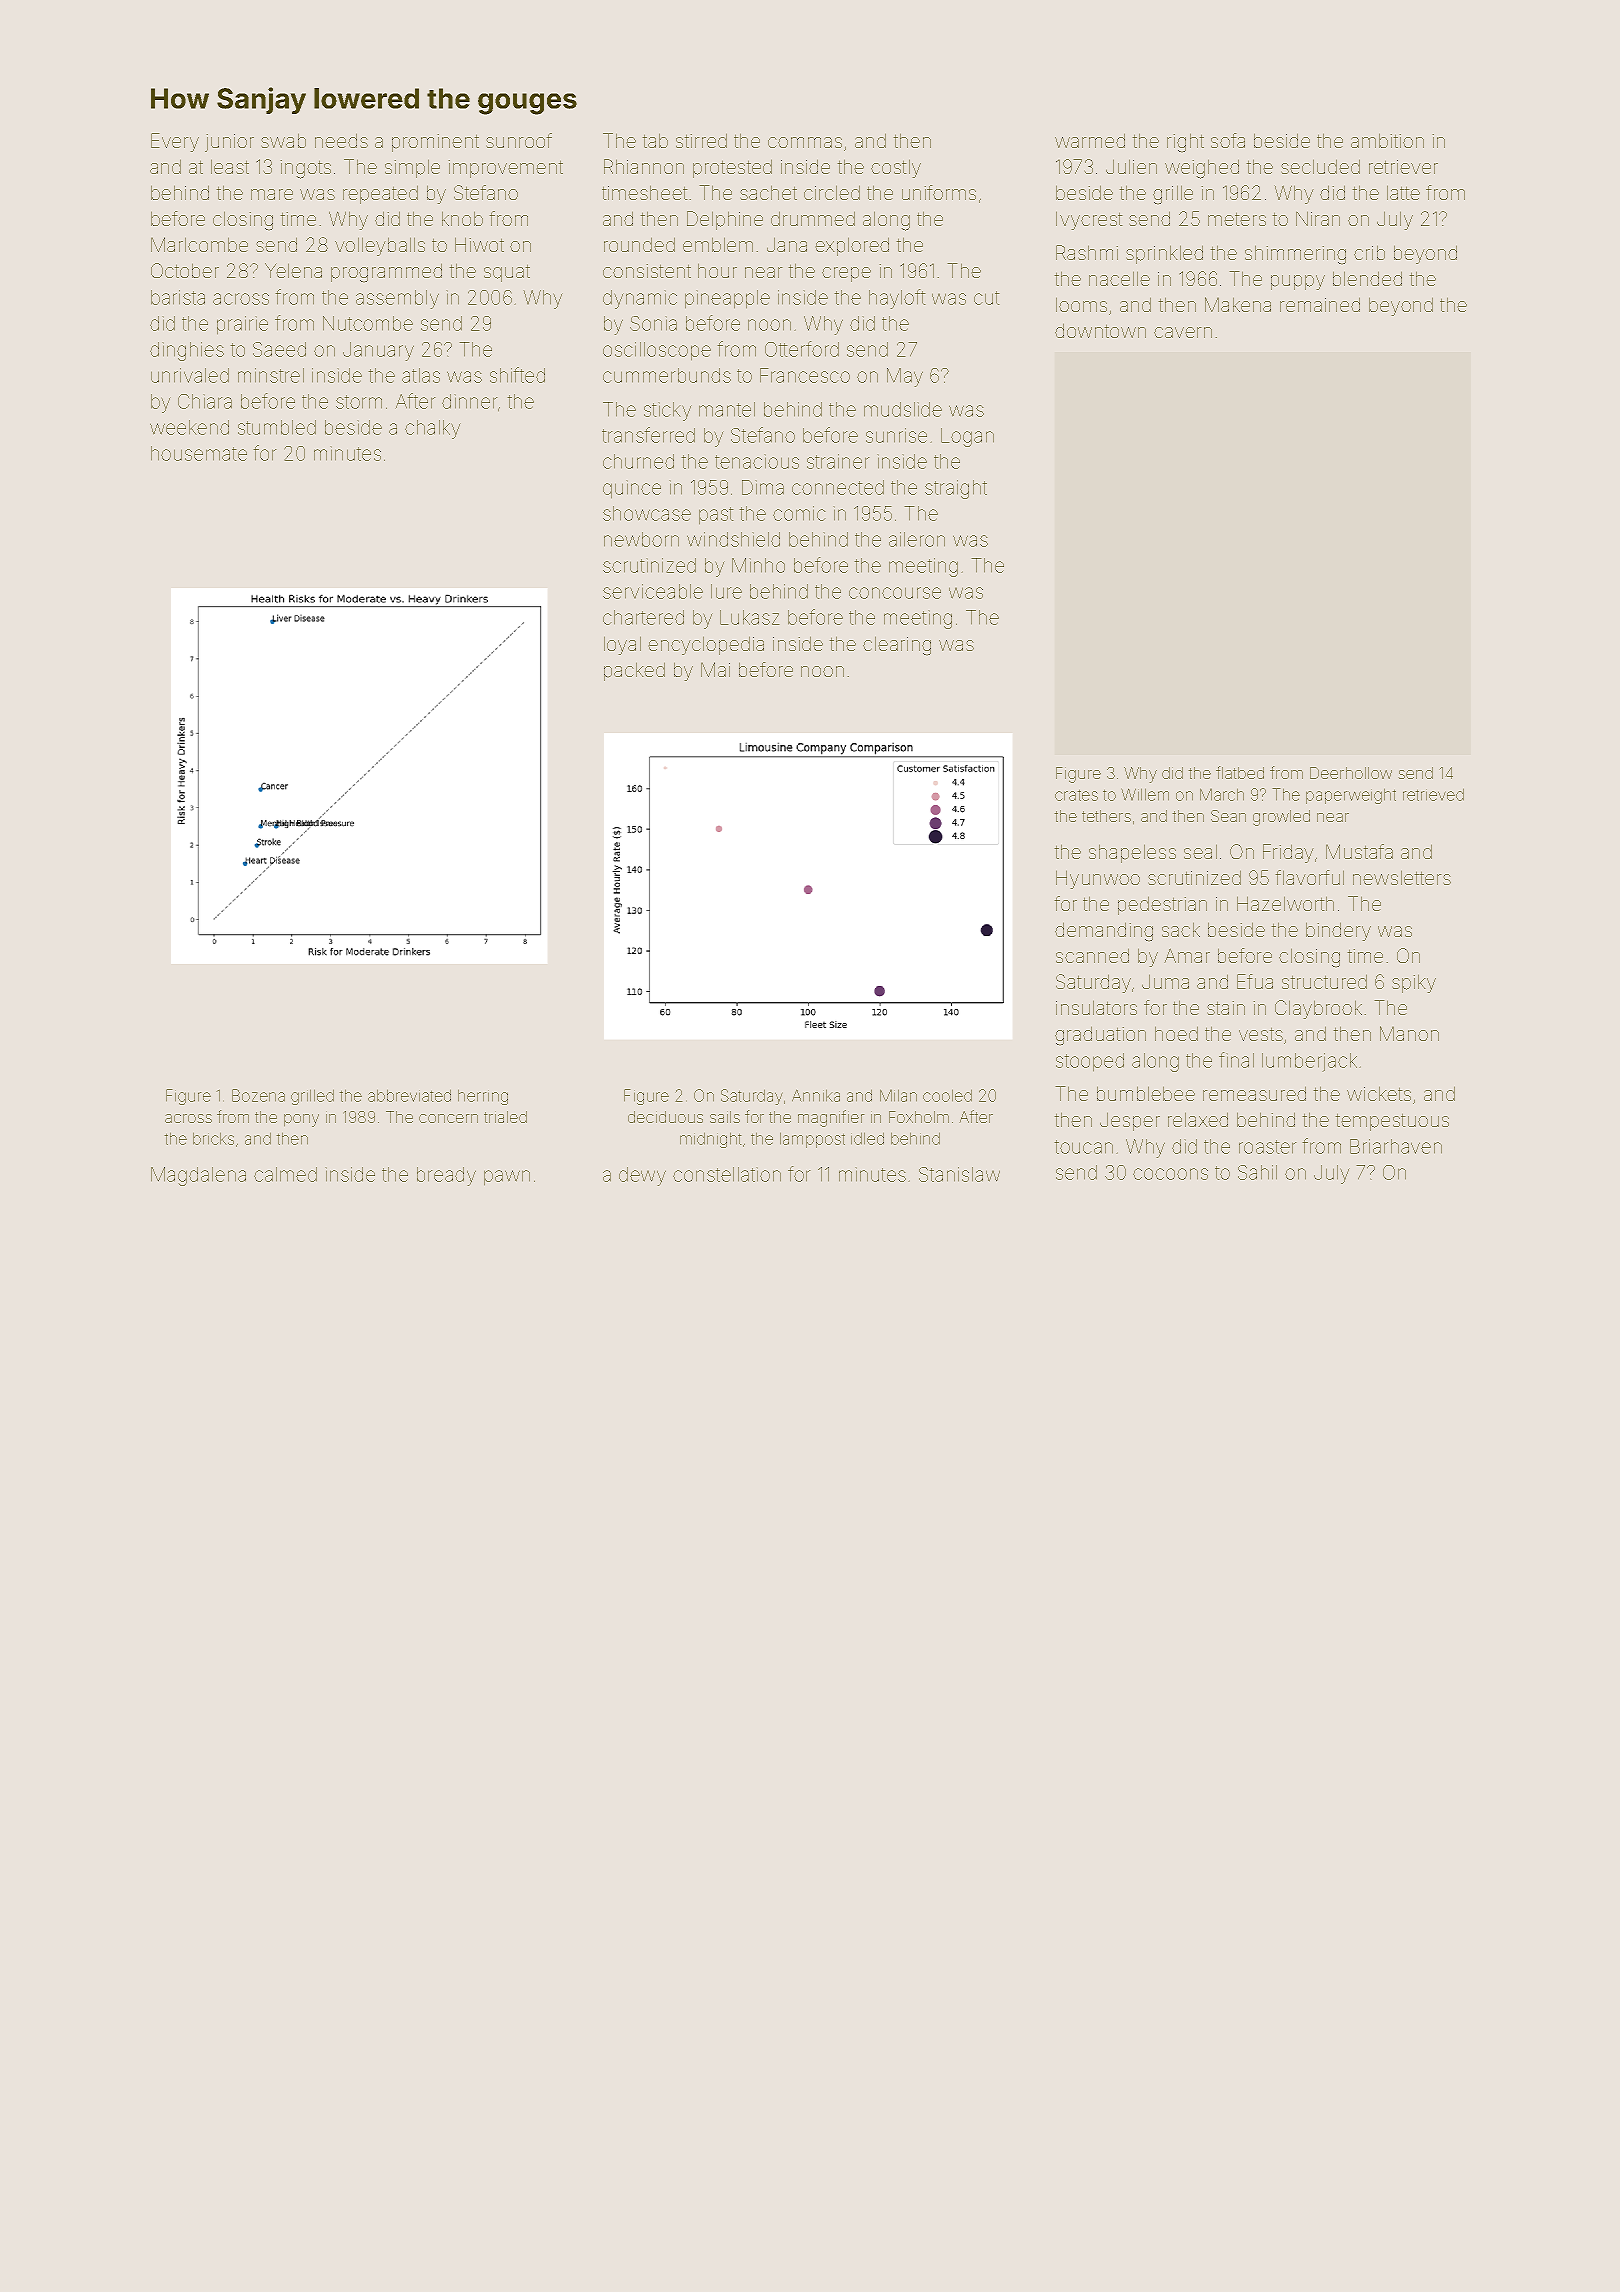 This screenshot has width=1620, height=2292. What do you see at coordinates (956, 489) in the screenshot?
I see `straight` at bounding box center [956, 489].
